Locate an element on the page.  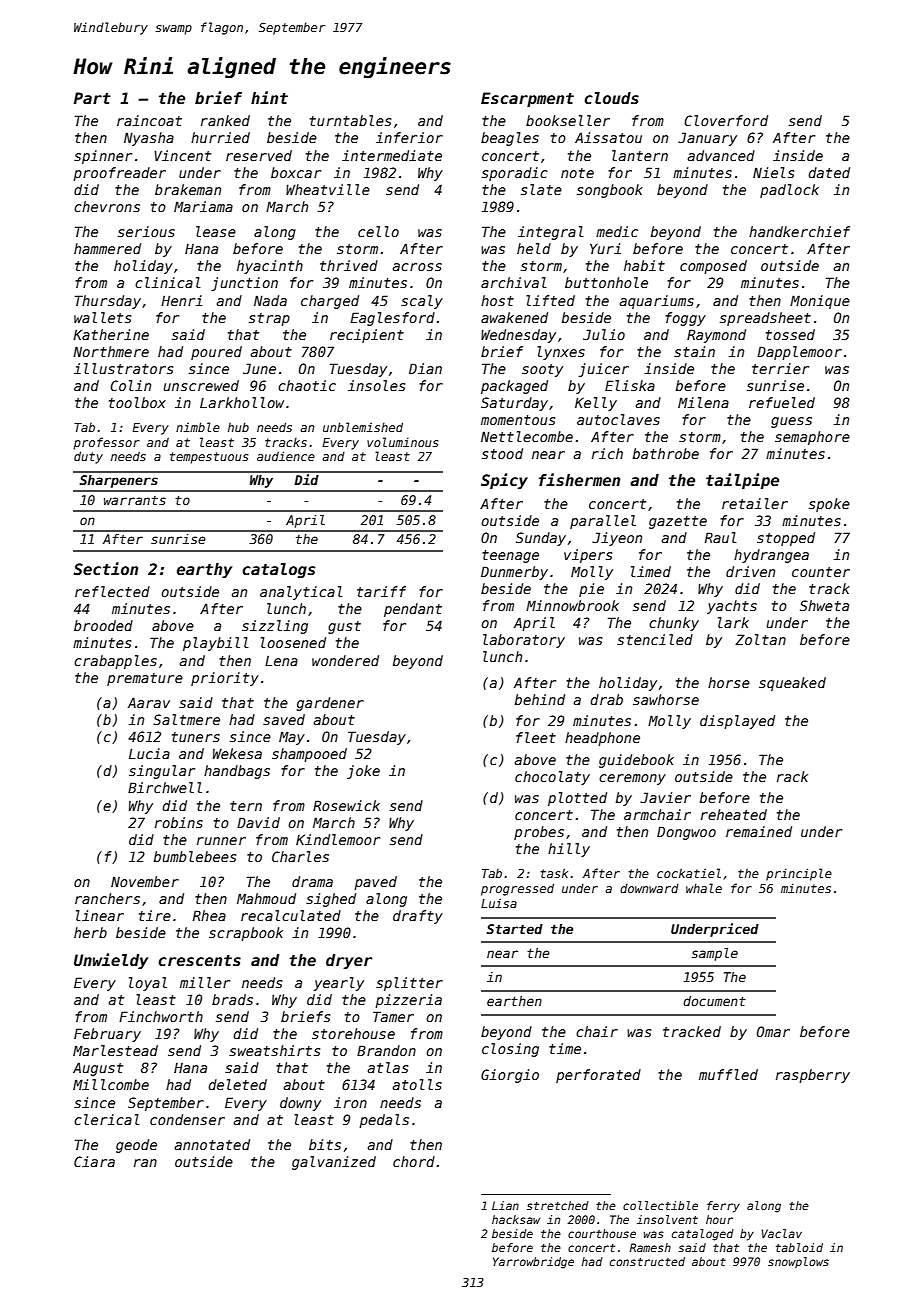
joke is located at coordinates (363, 772).
